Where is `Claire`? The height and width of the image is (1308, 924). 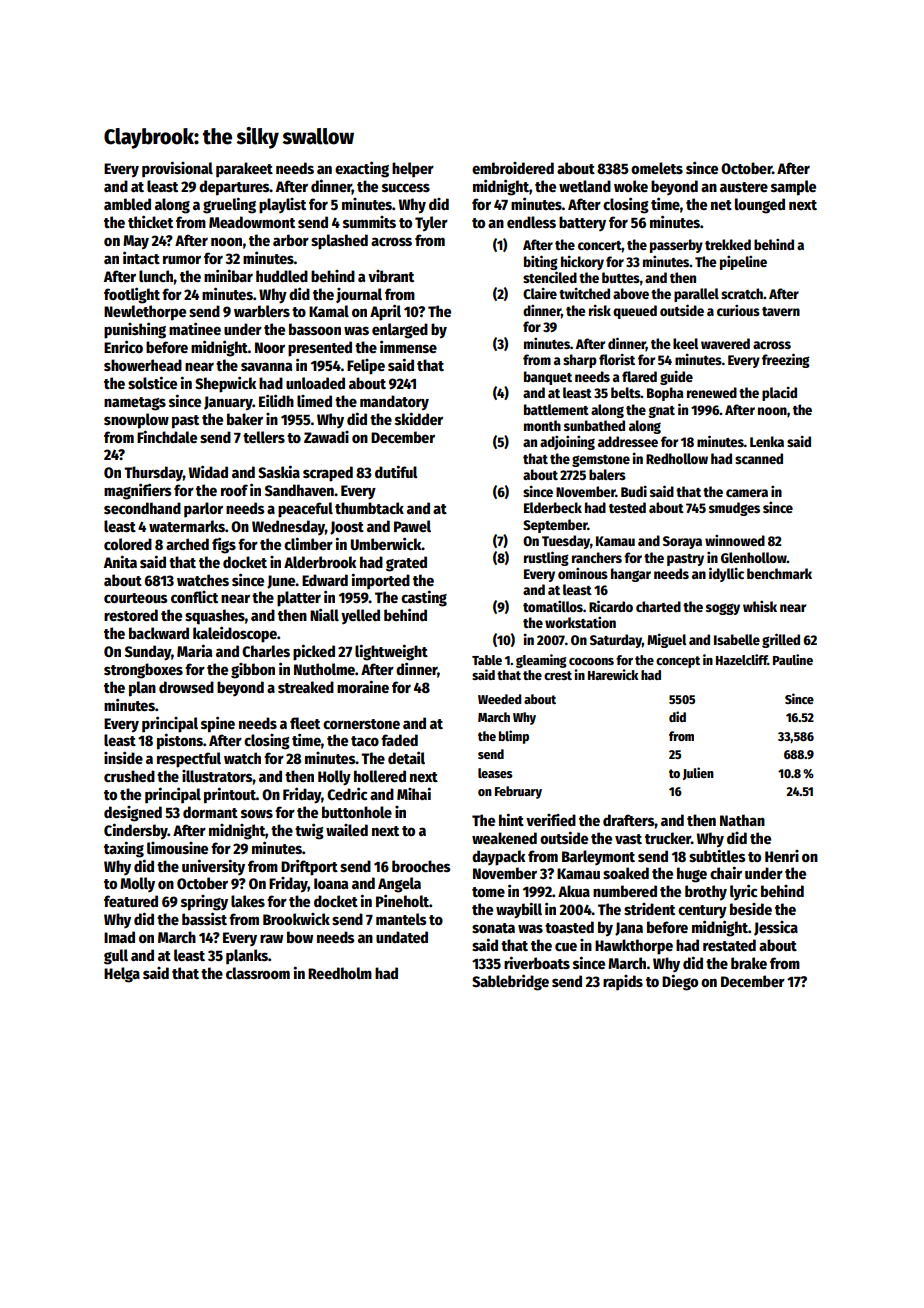 Claire is located at coordinates (540, 293).
